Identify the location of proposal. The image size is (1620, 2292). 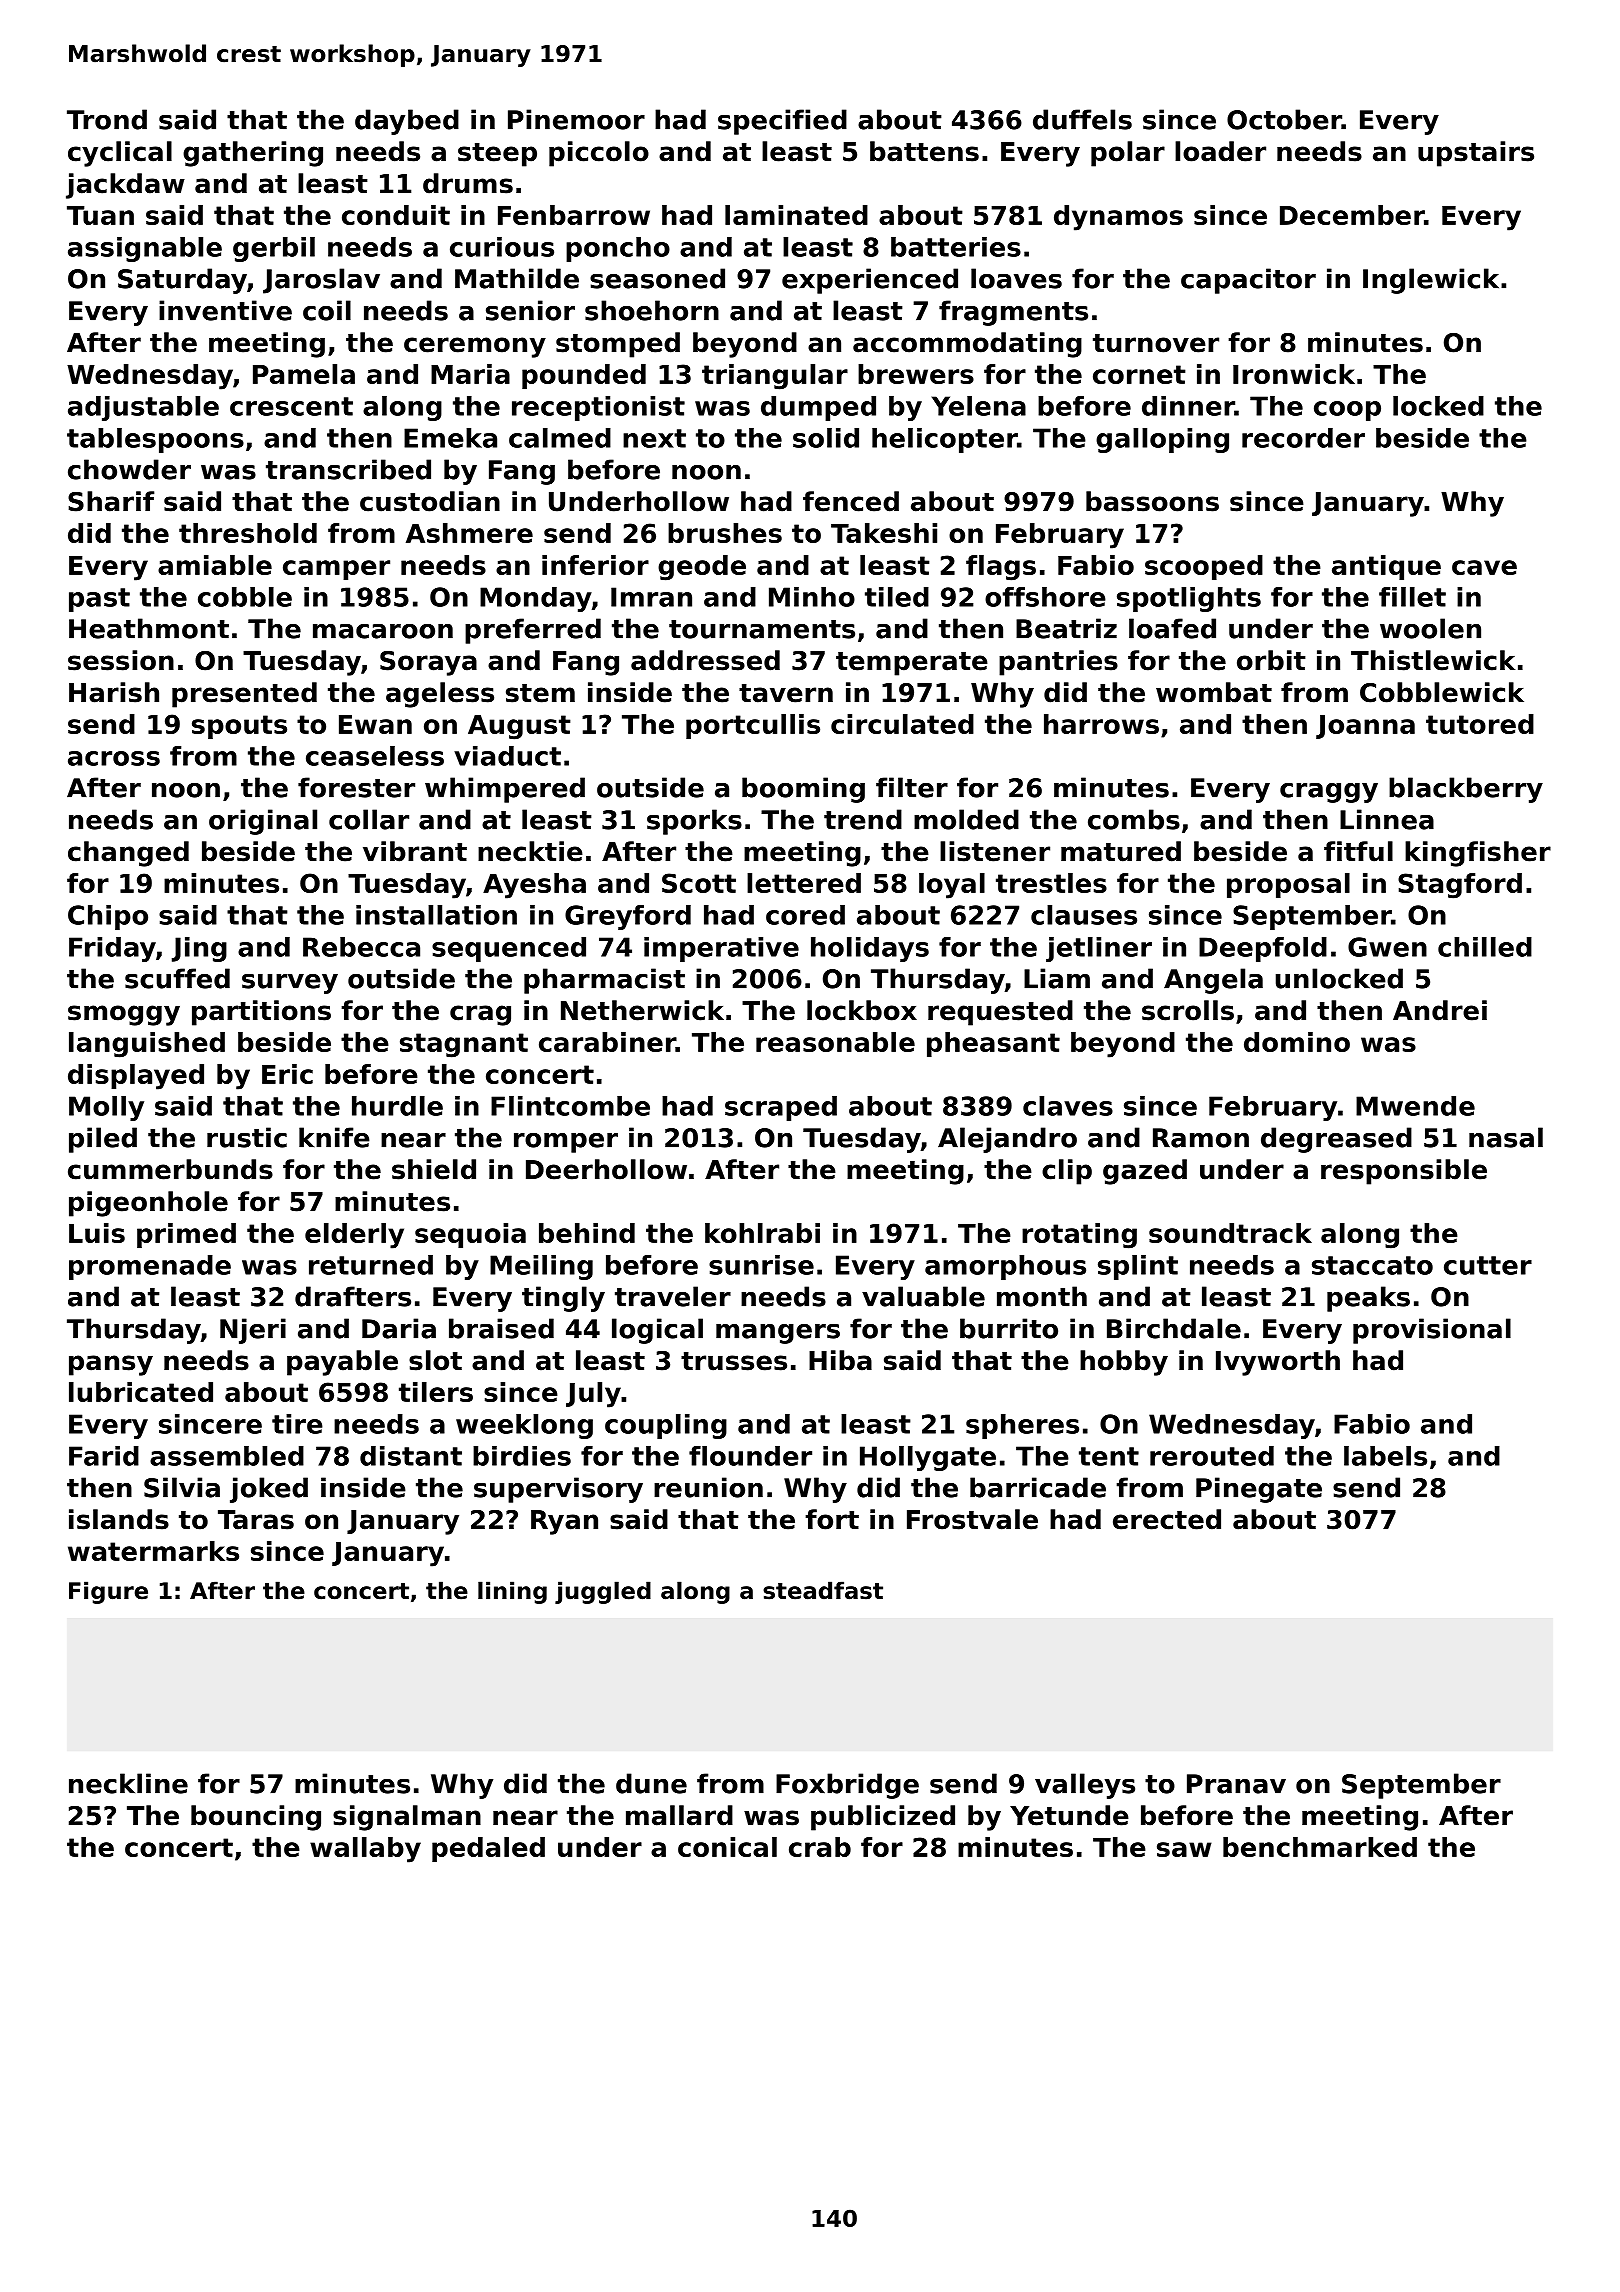
(1288, 885).
